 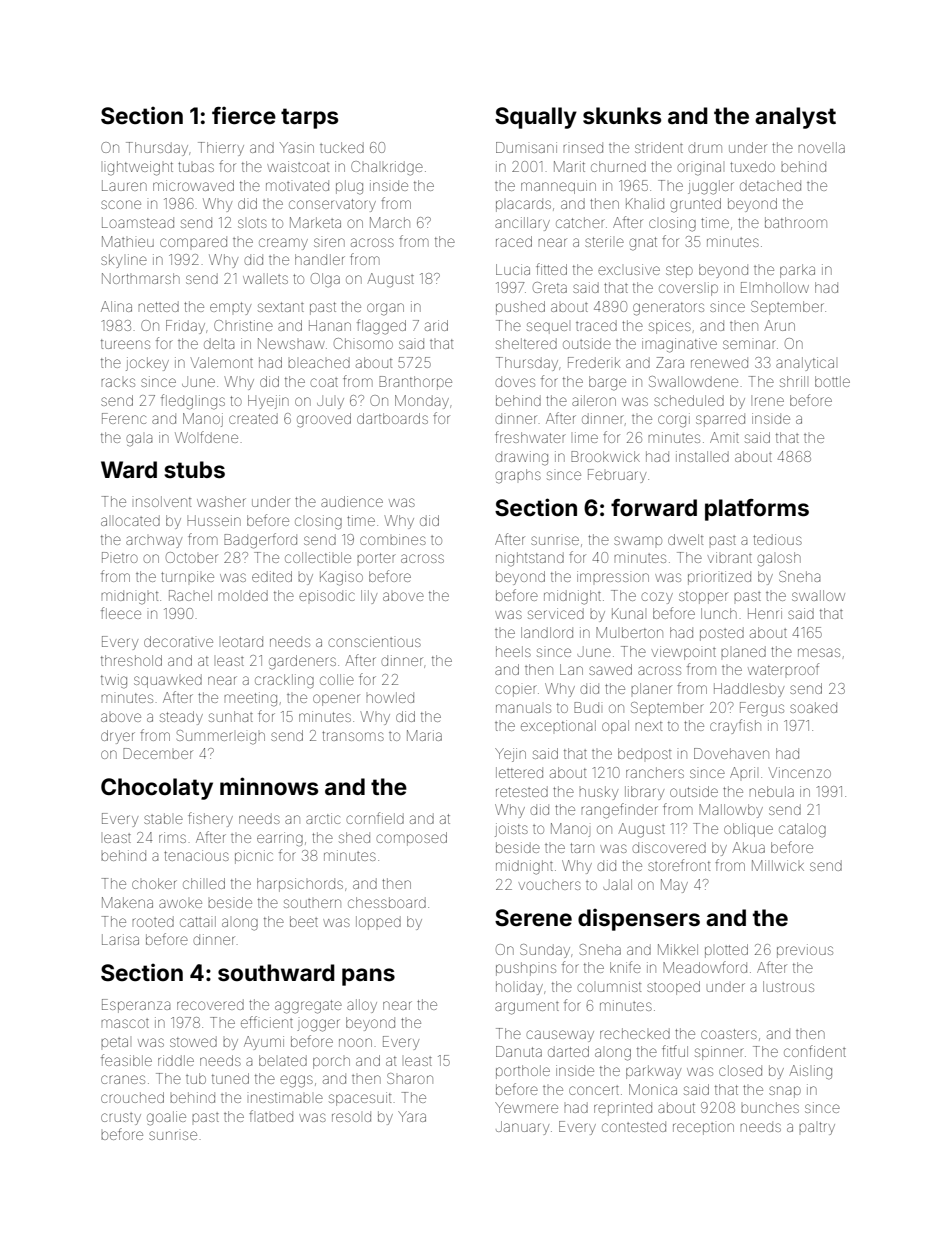 I want to click on manuals, so click(x=523, y=708).
